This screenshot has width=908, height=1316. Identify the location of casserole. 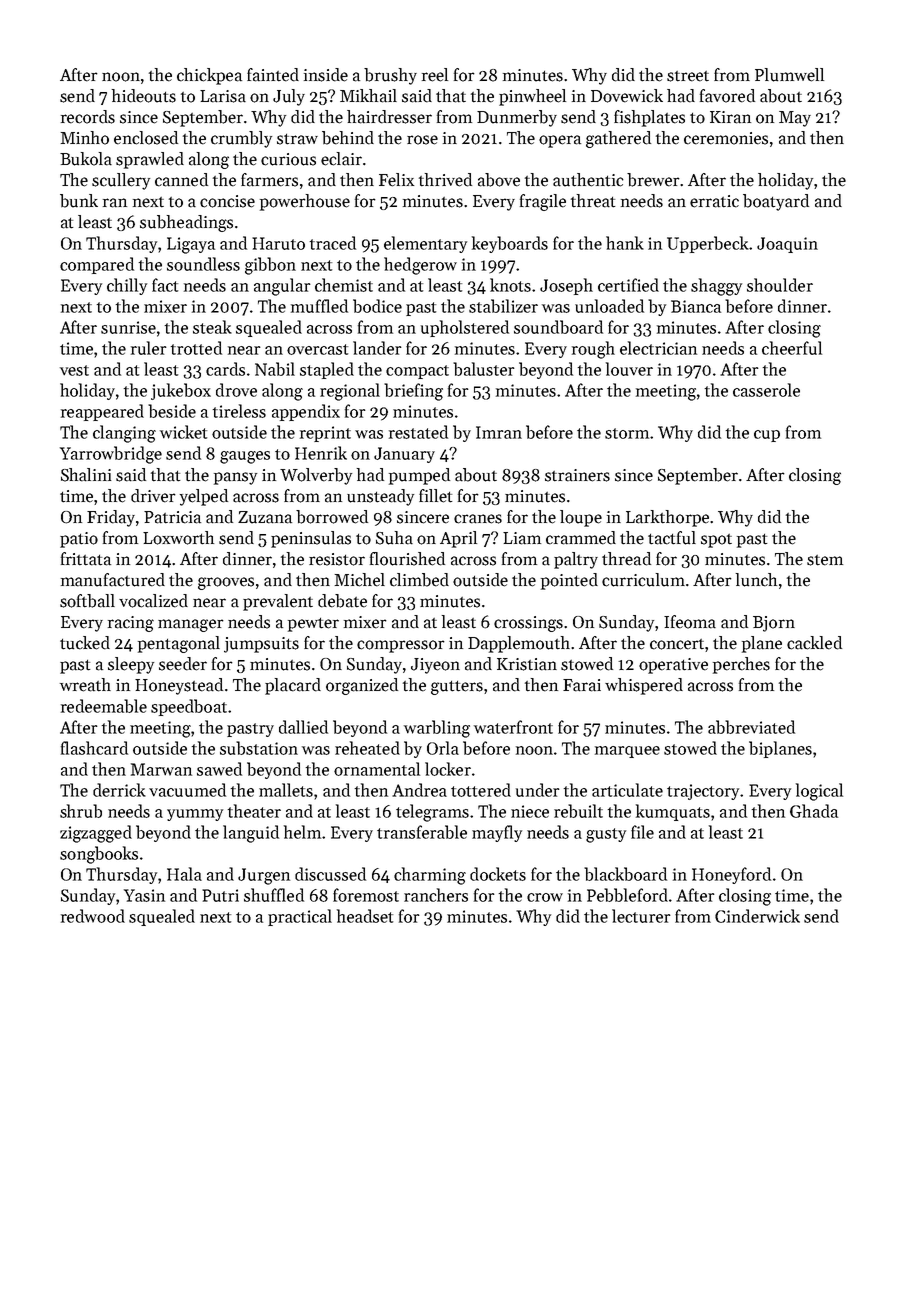
(766, 390).
